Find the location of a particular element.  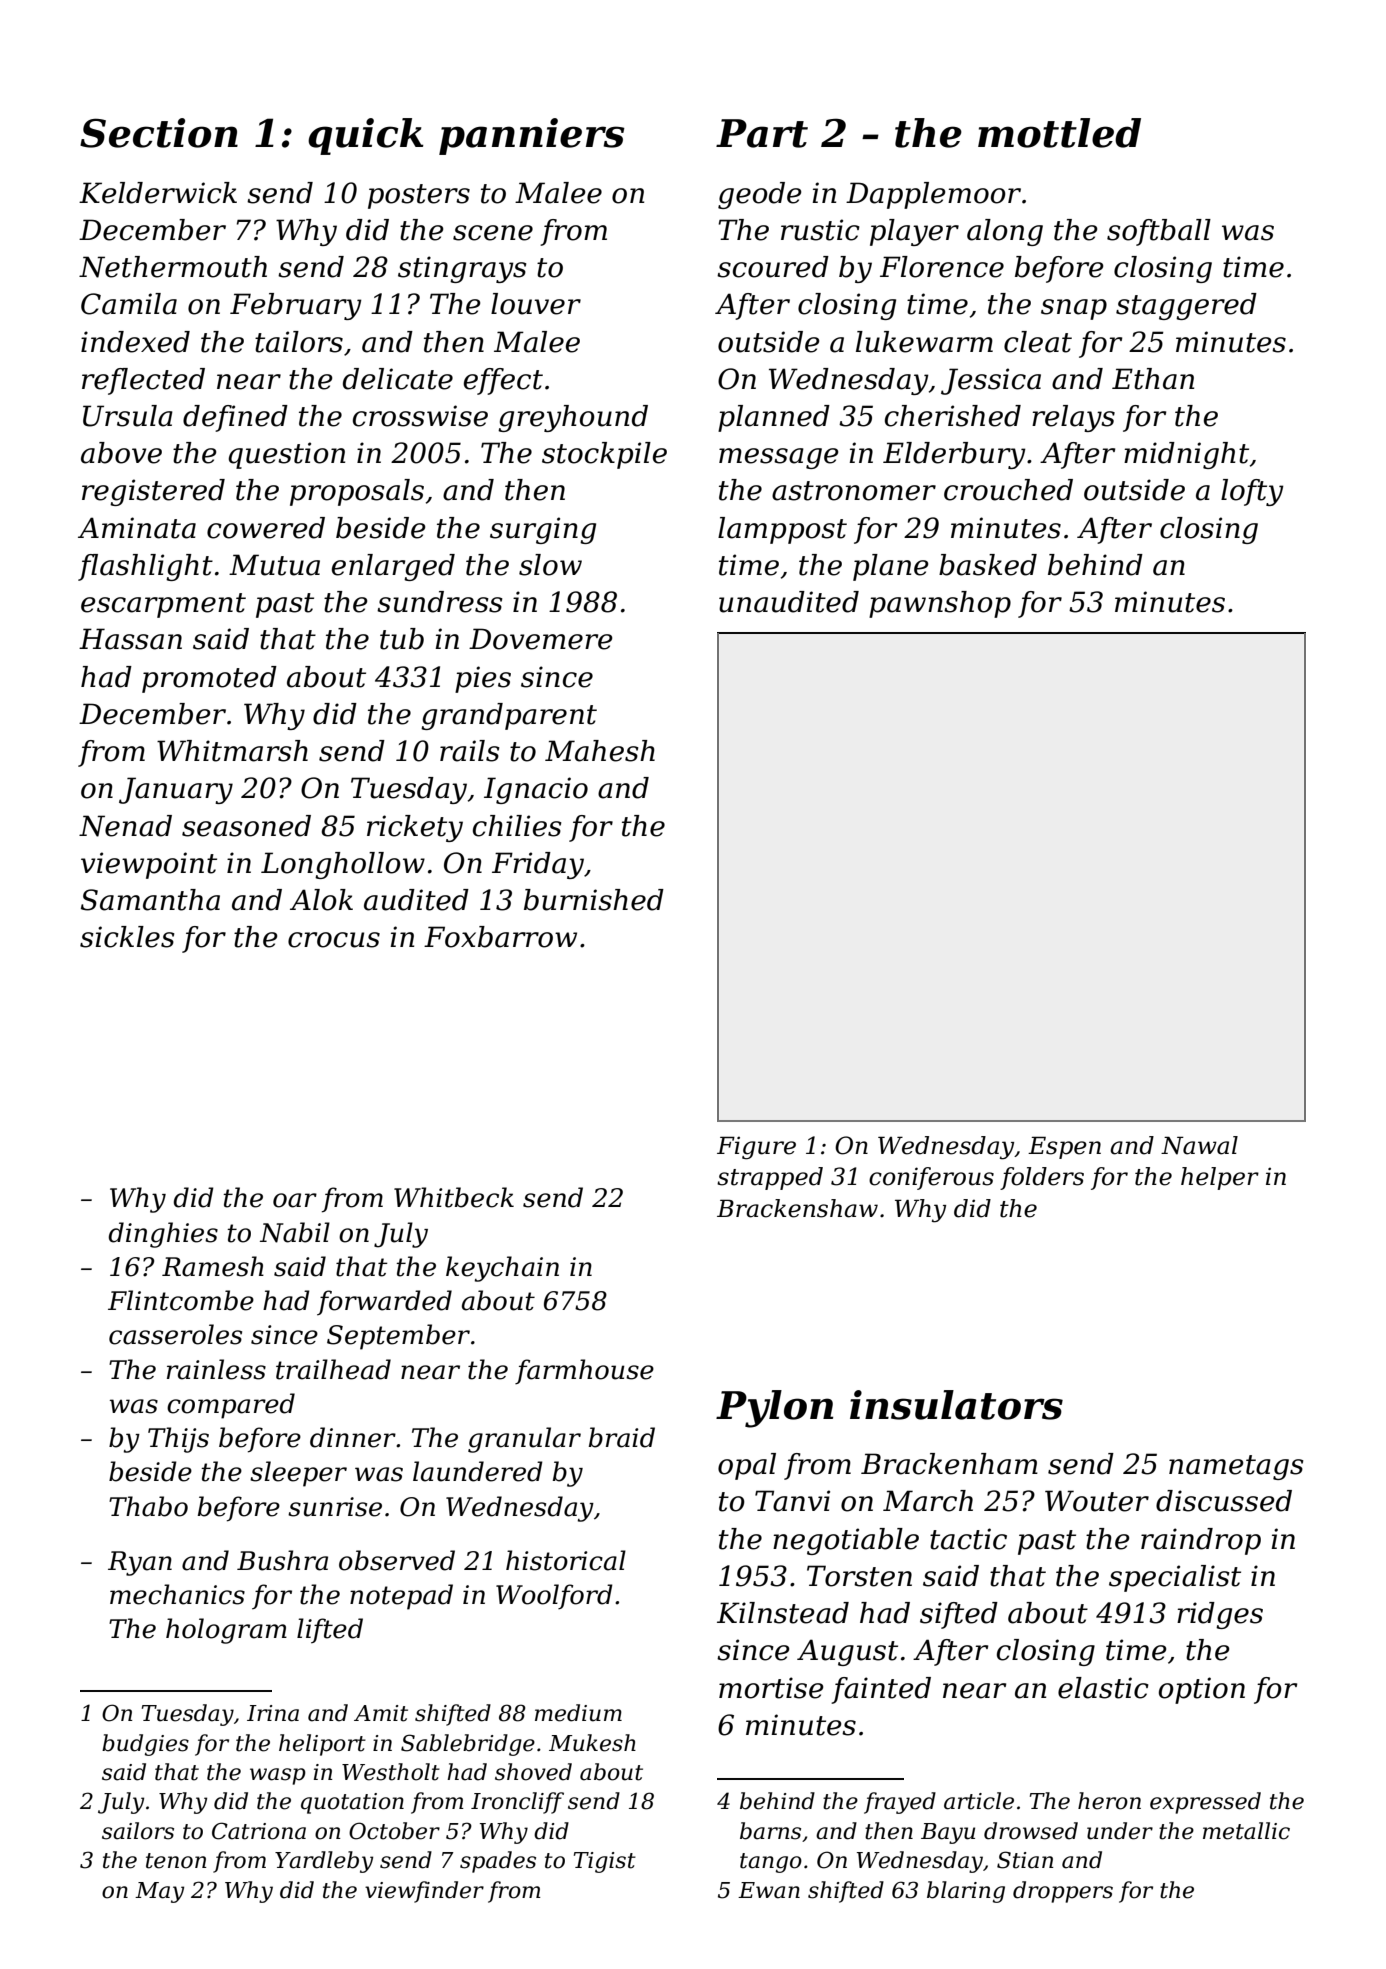

Ironcliff is located at coordinates (517, 1803).
